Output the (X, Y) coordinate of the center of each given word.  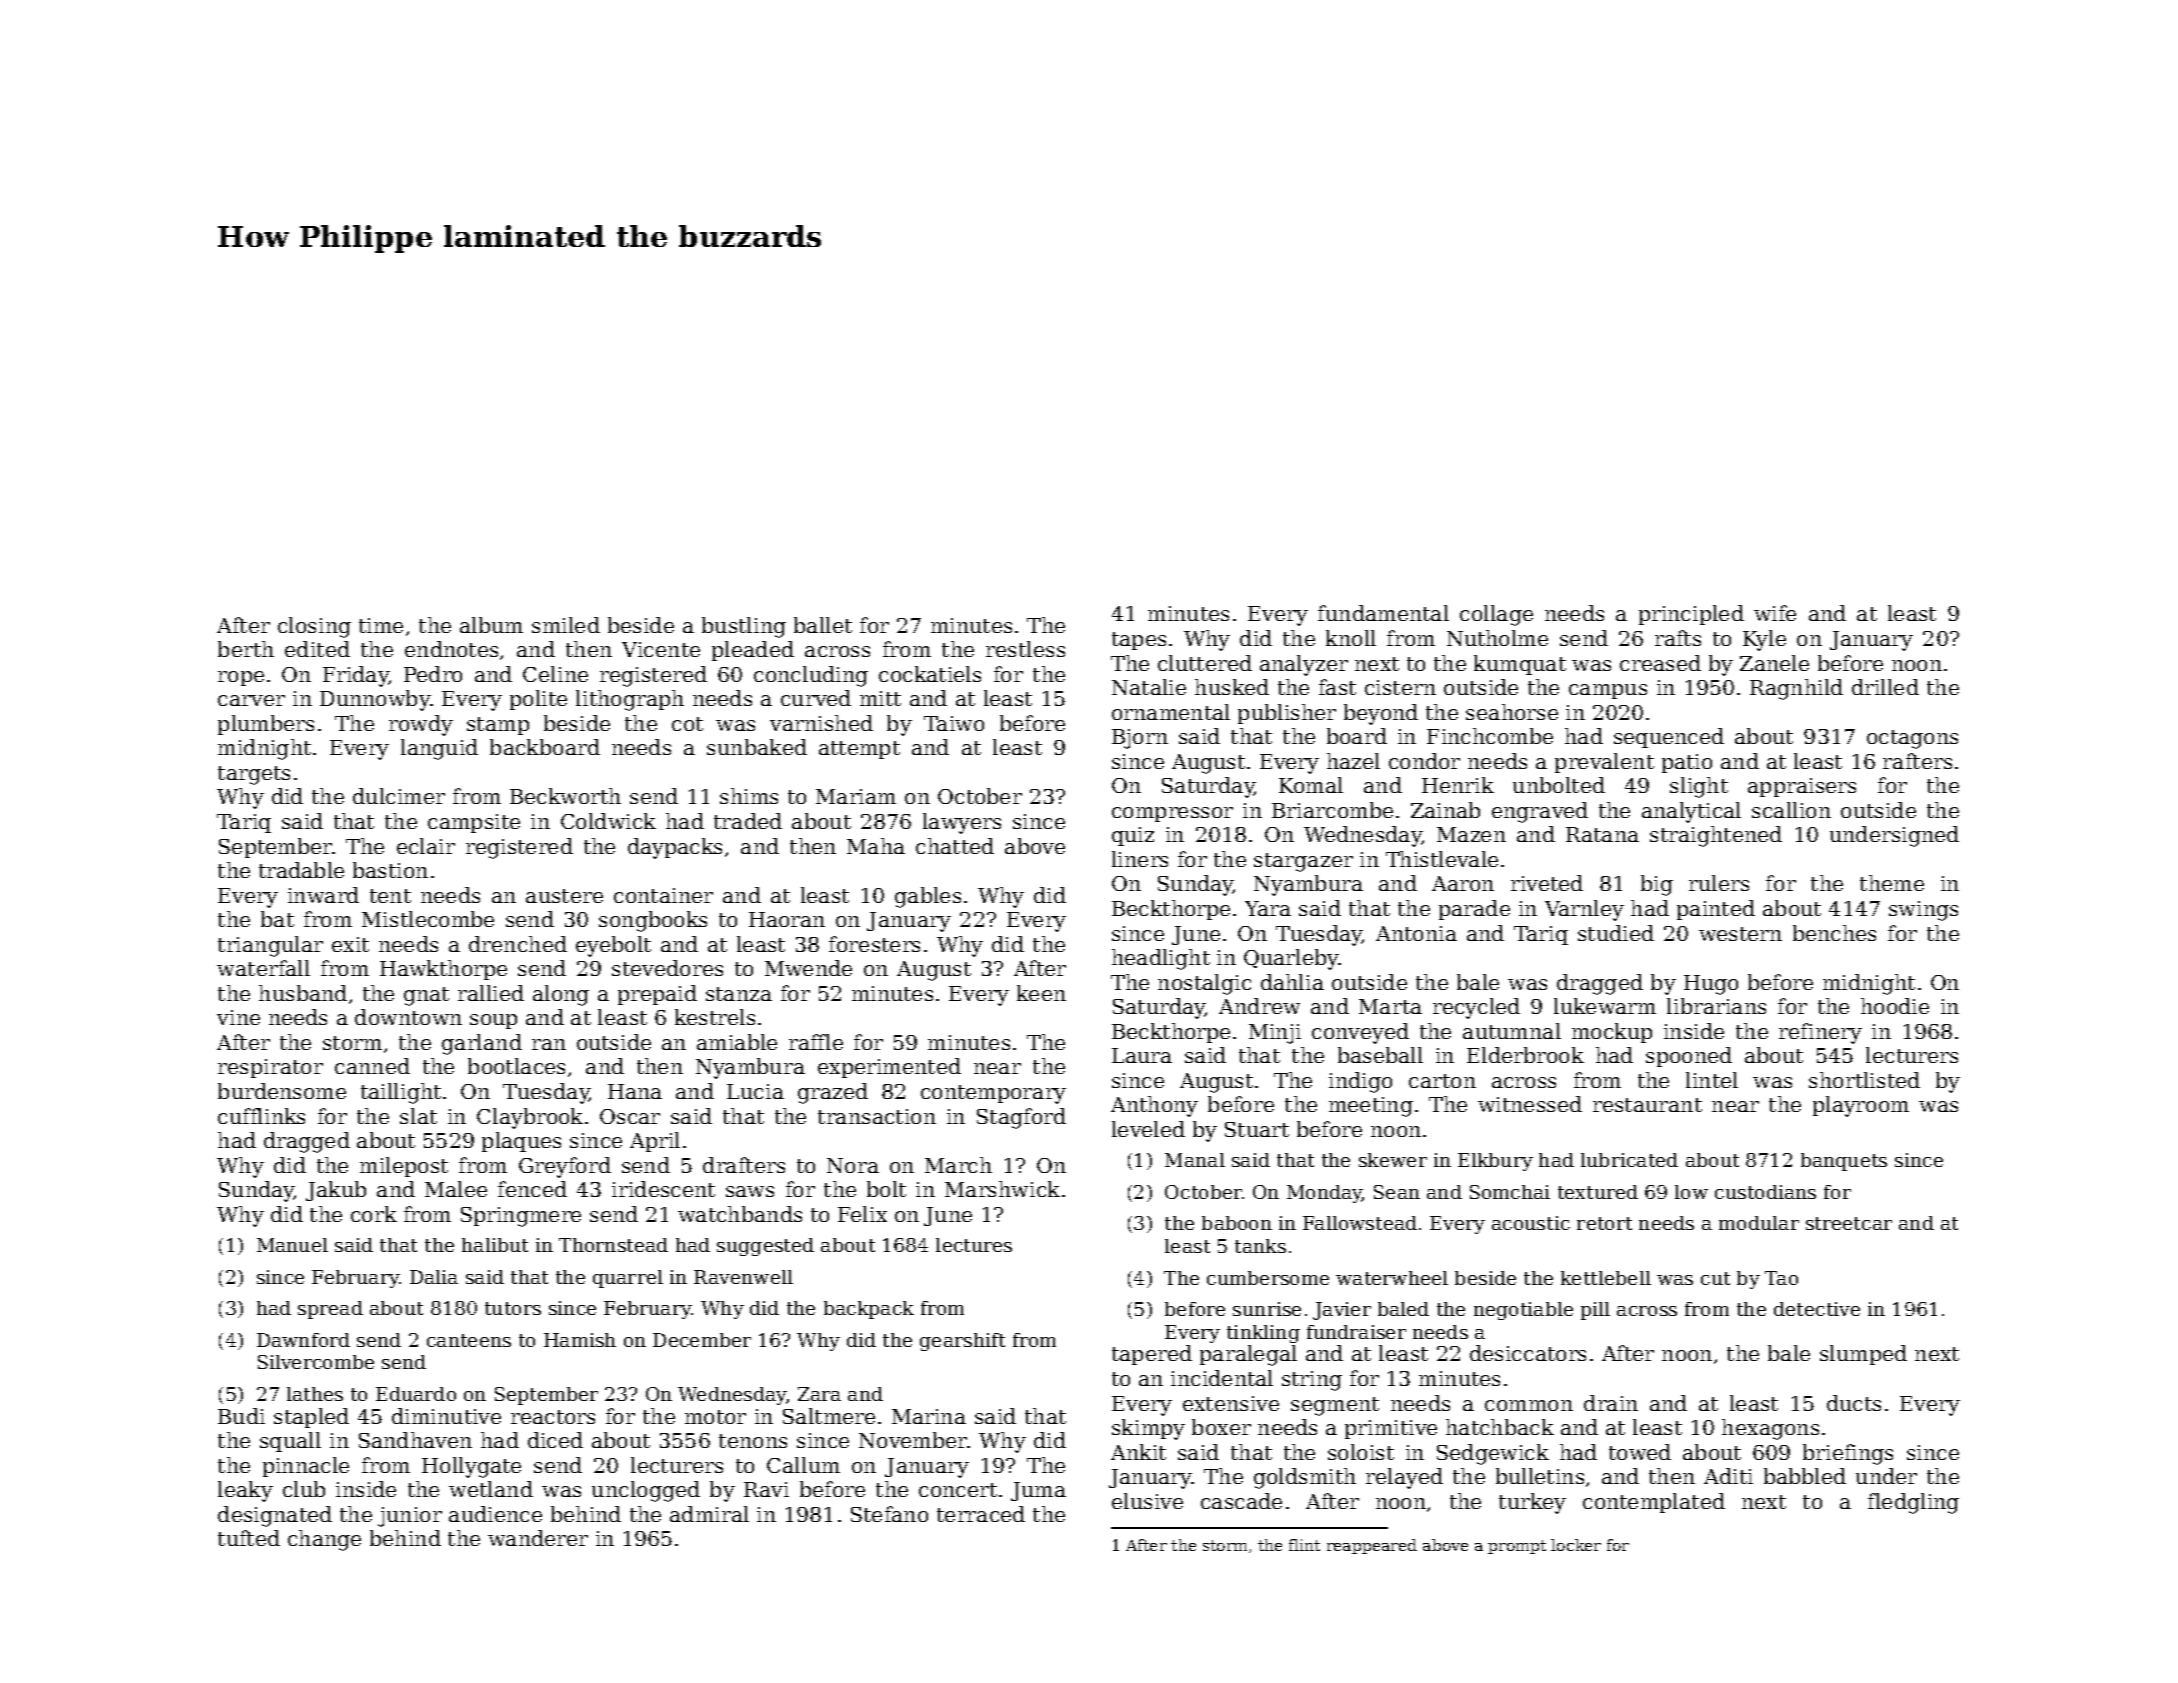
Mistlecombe (428, 919)
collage (1496, 615)
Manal (1195, 1160)
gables (928, 897)
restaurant (1647, 1105)
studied (1616, 933)
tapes (1139, 641)
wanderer (538, 1538)
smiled (566, 625)
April (655, 1142)
